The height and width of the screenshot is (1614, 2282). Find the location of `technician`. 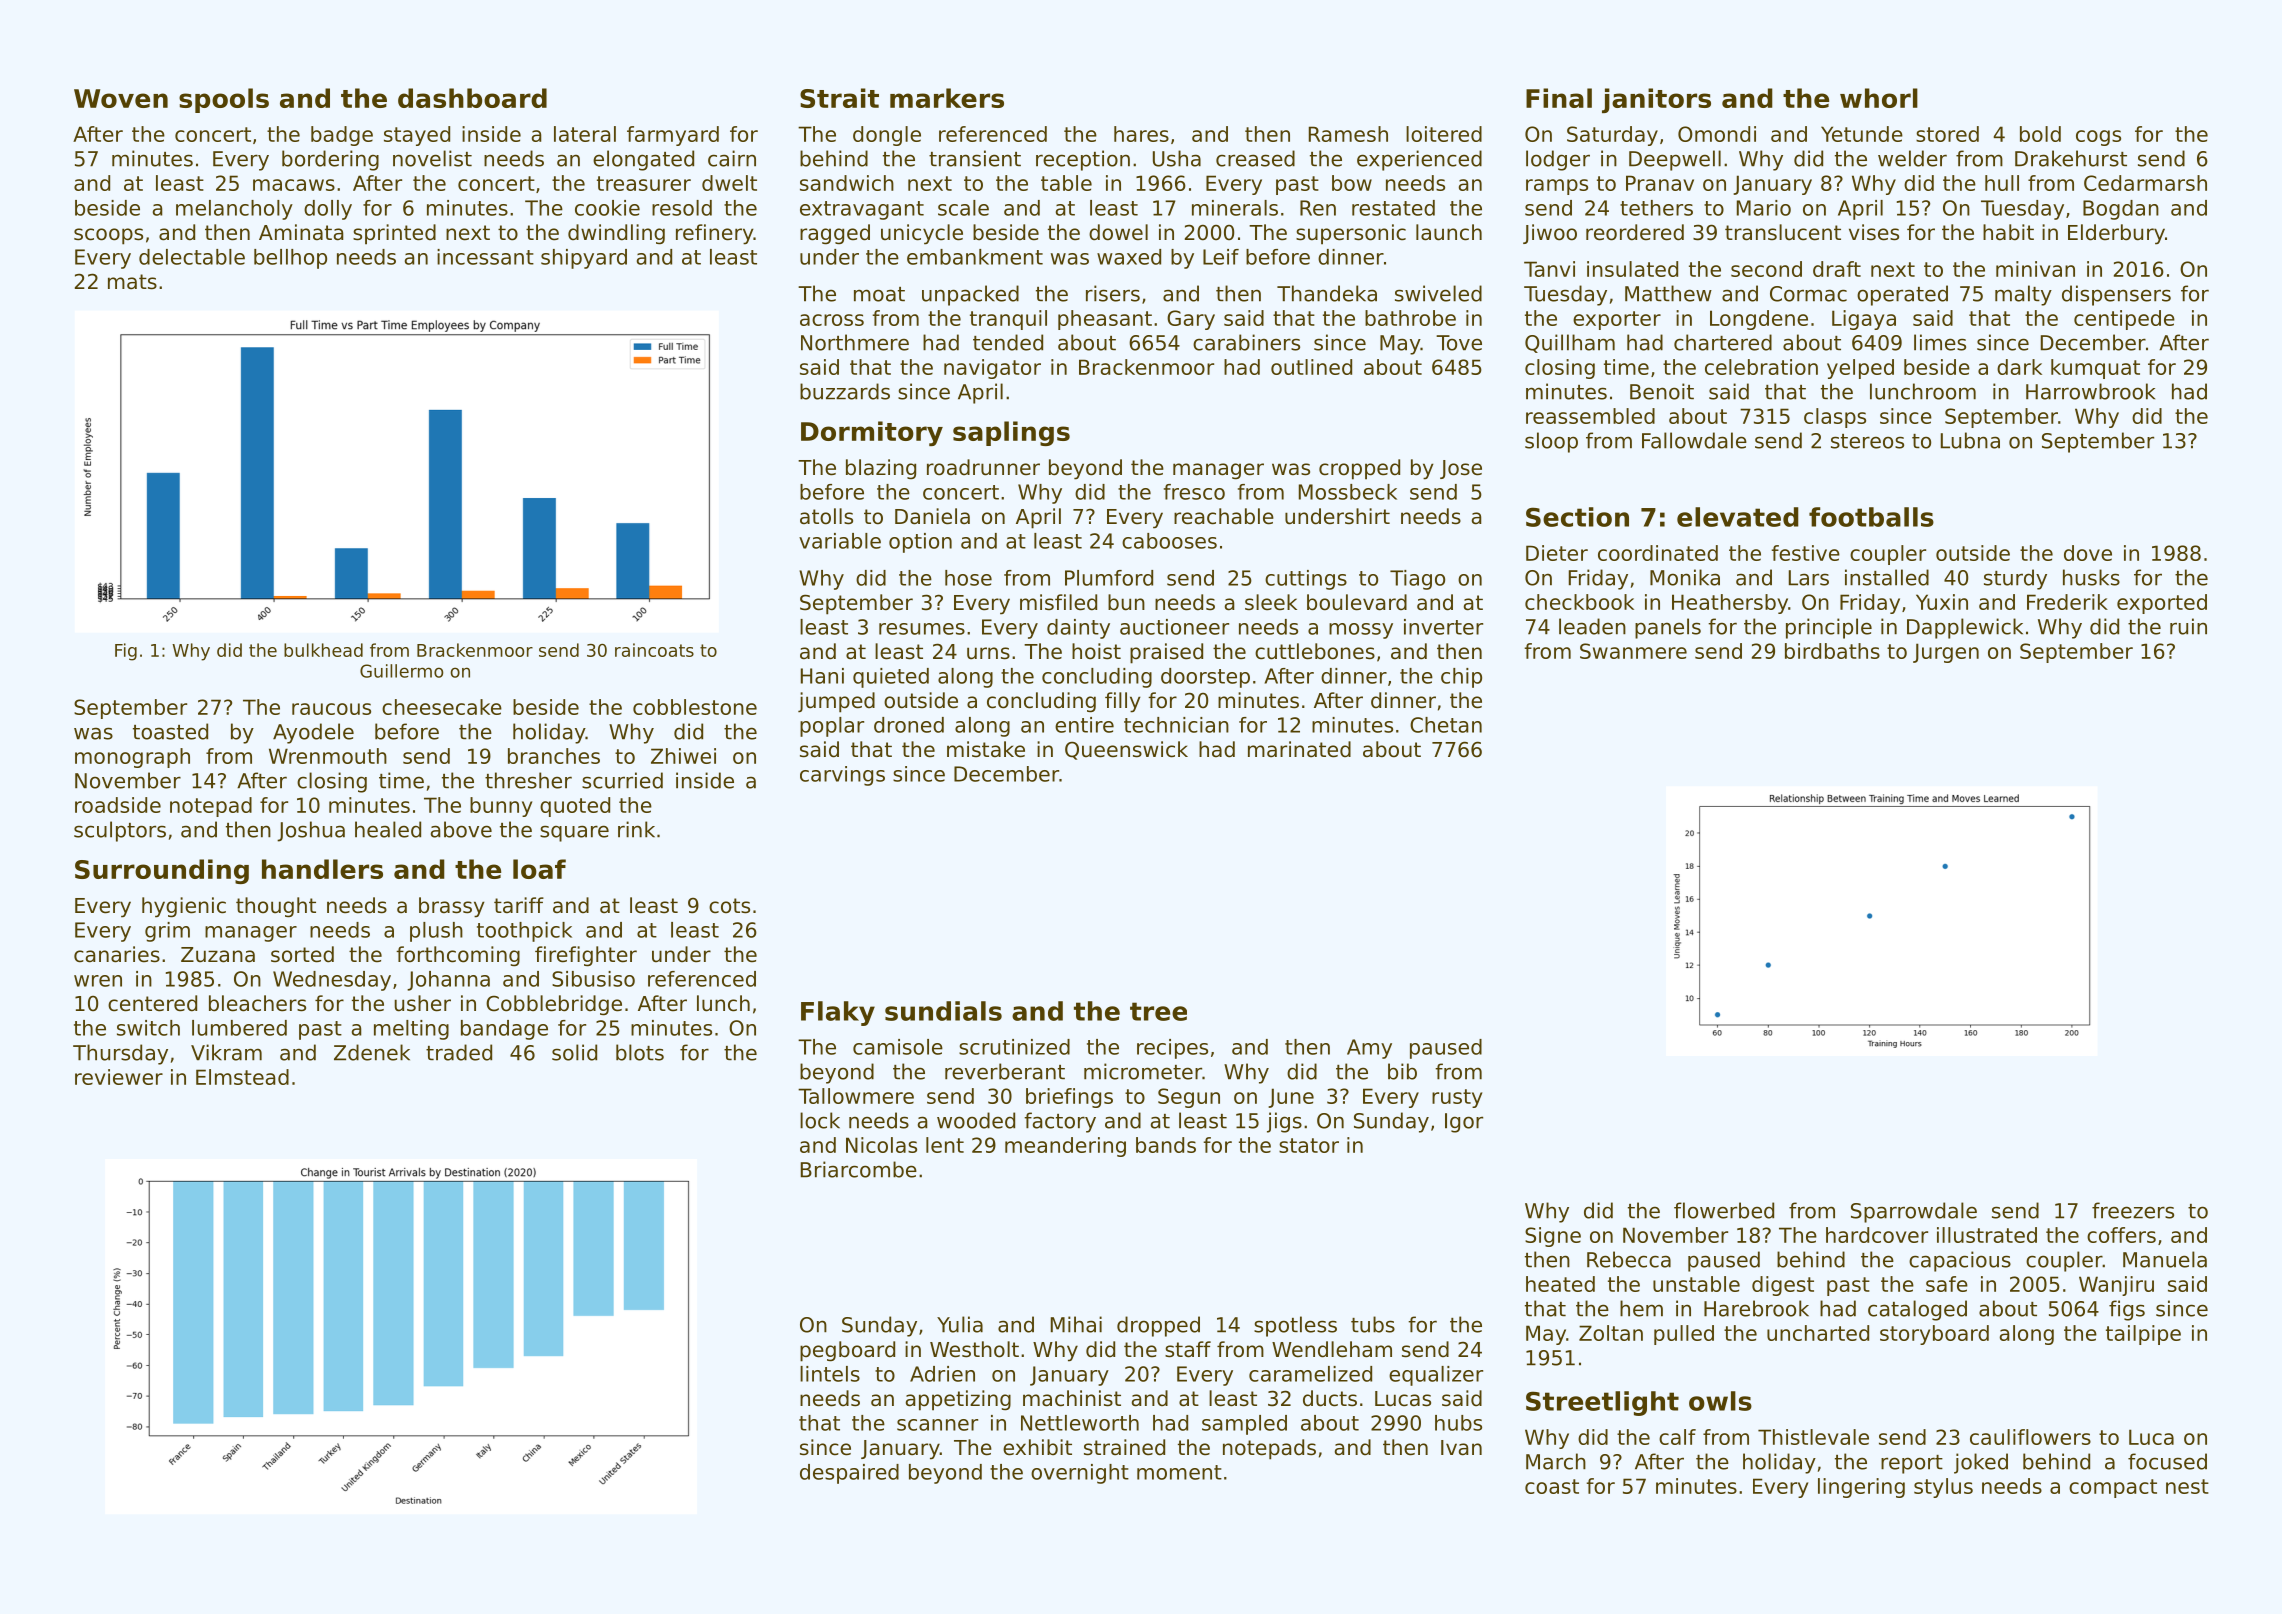

technician is located at coordinates (1176, 725).
